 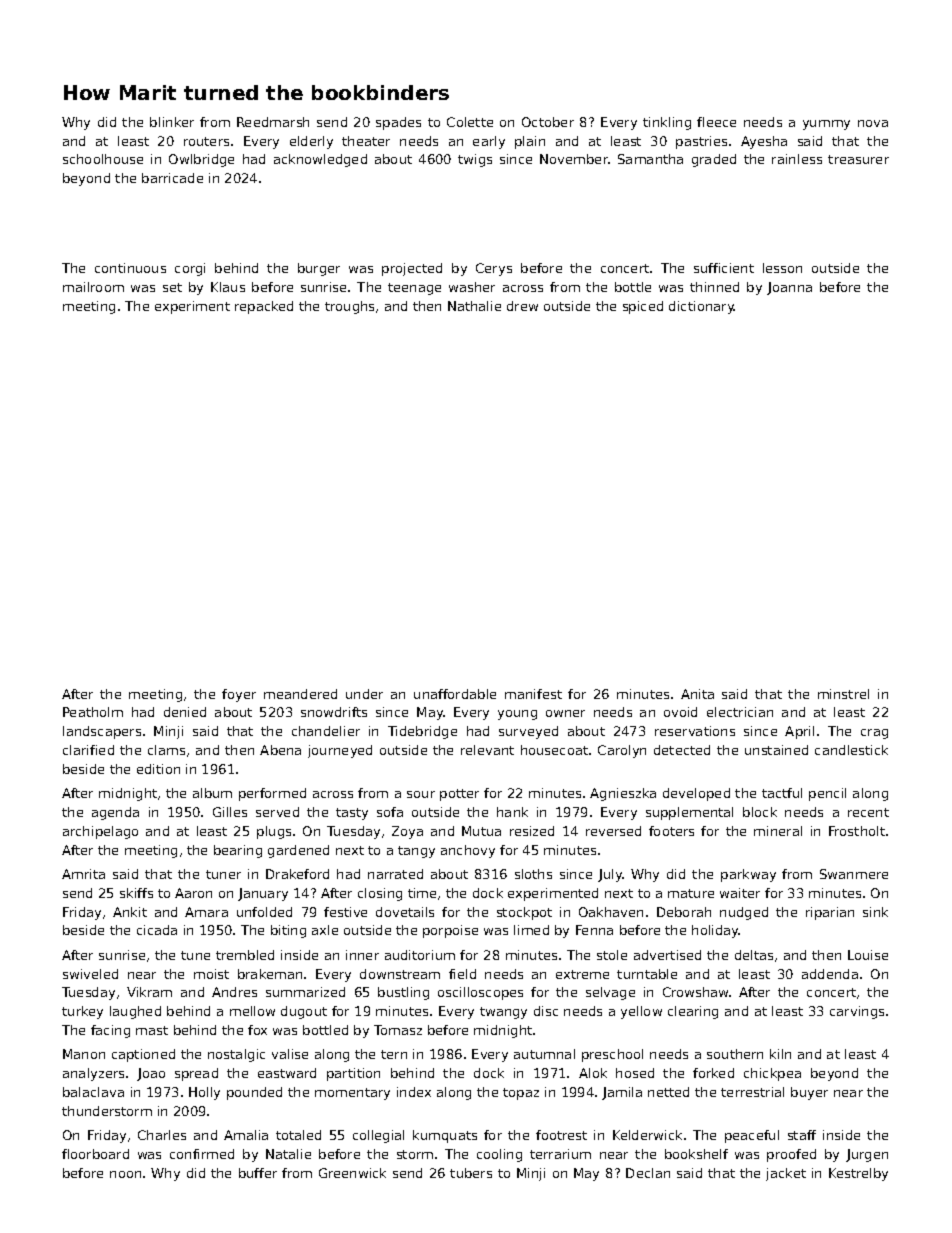 What do you see at coordinates (713, 1073) in the screenshot?
I see `forked` at bounding box center [713, 1073].
